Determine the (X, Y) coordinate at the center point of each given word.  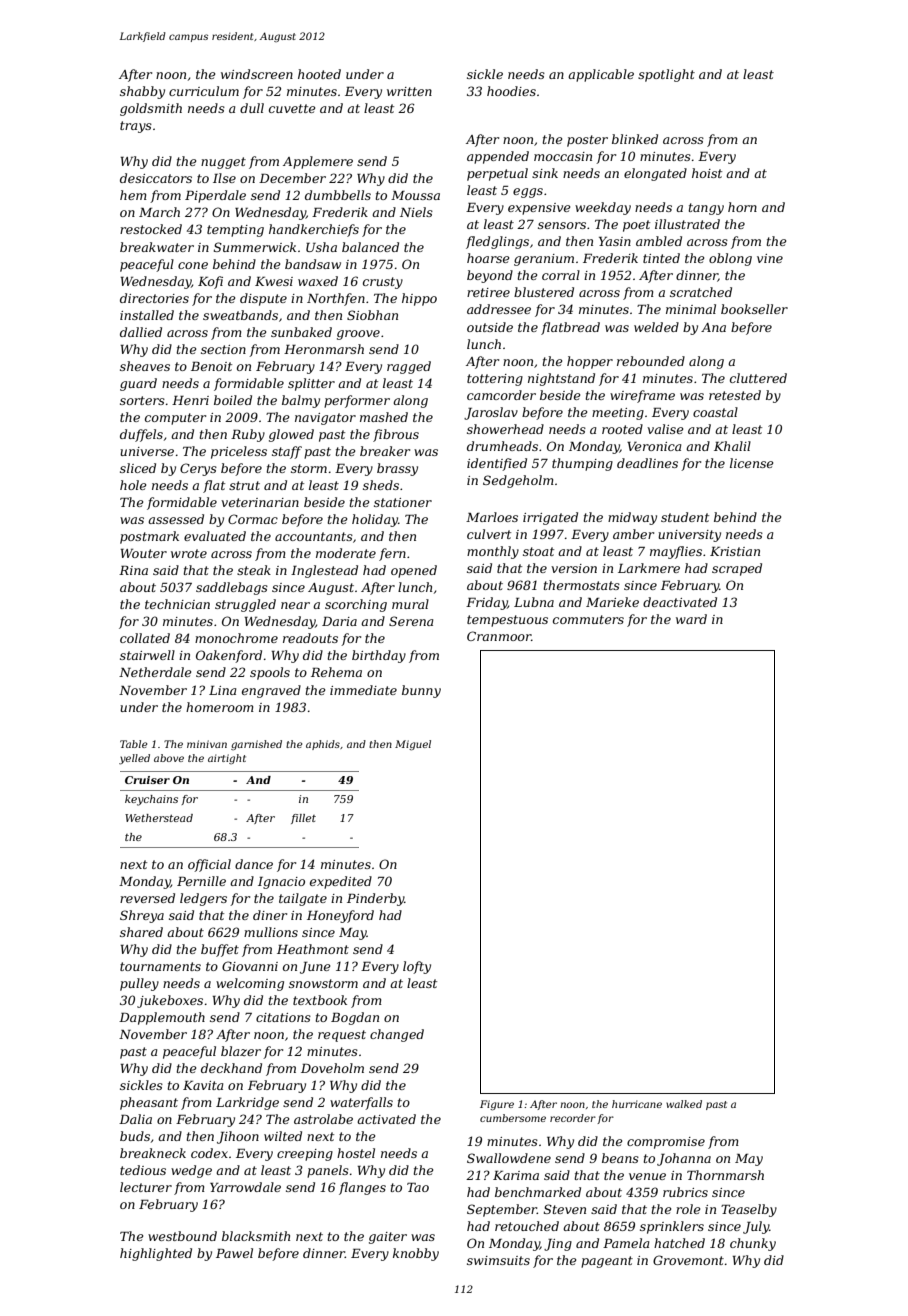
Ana (713, 327)
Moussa (415, 195)
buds (135, 1136)
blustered (544, 292)
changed (397, 1035)
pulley (139, 984)
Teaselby (749, 1210)
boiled (233, 400)
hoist (707, 173)
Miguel (413, 745)
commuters (588, 619)
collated (145, 638)
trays (136, 127)
